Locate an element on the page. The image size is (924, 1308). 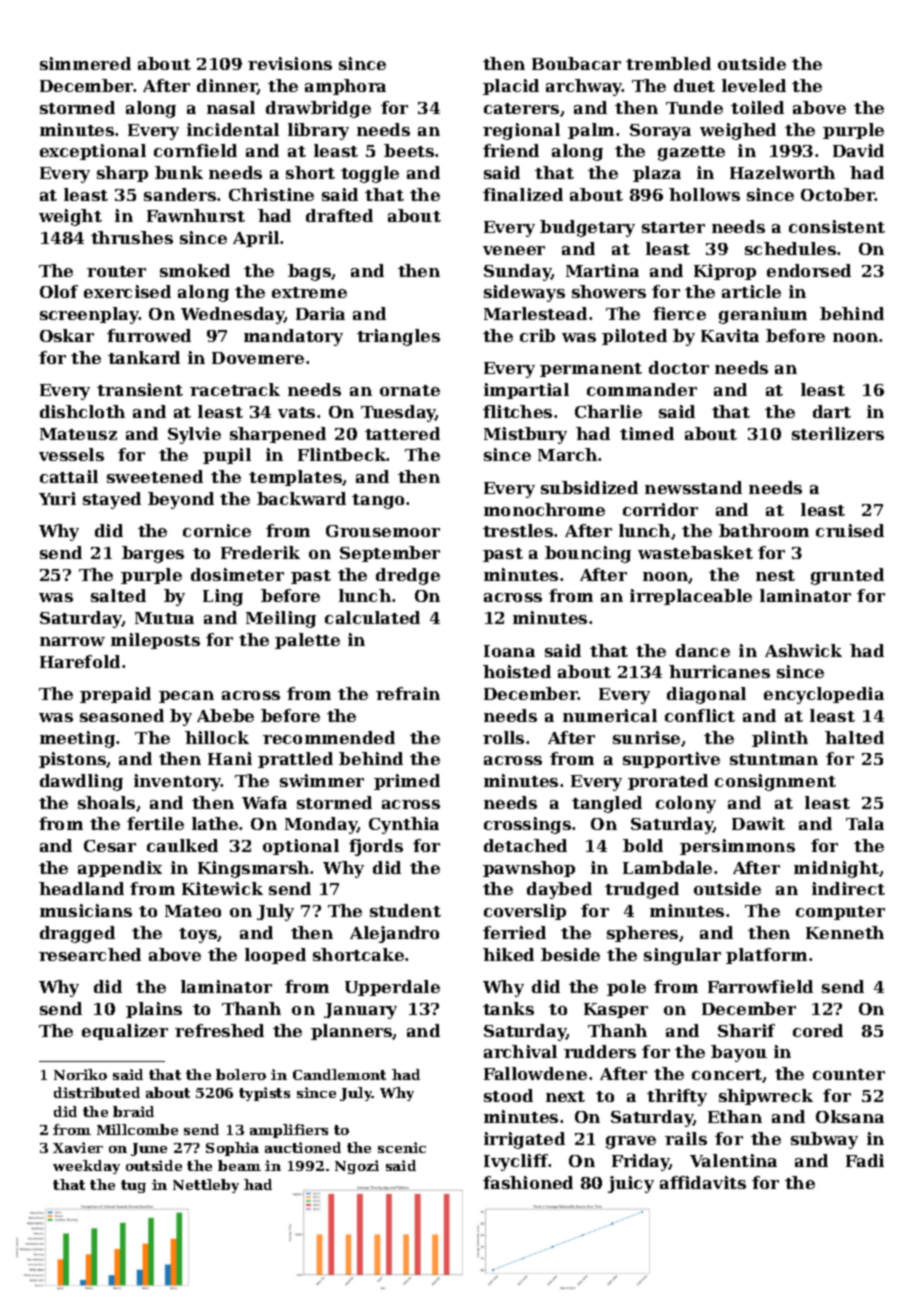
rolls is located at coordinates (503, 737).
